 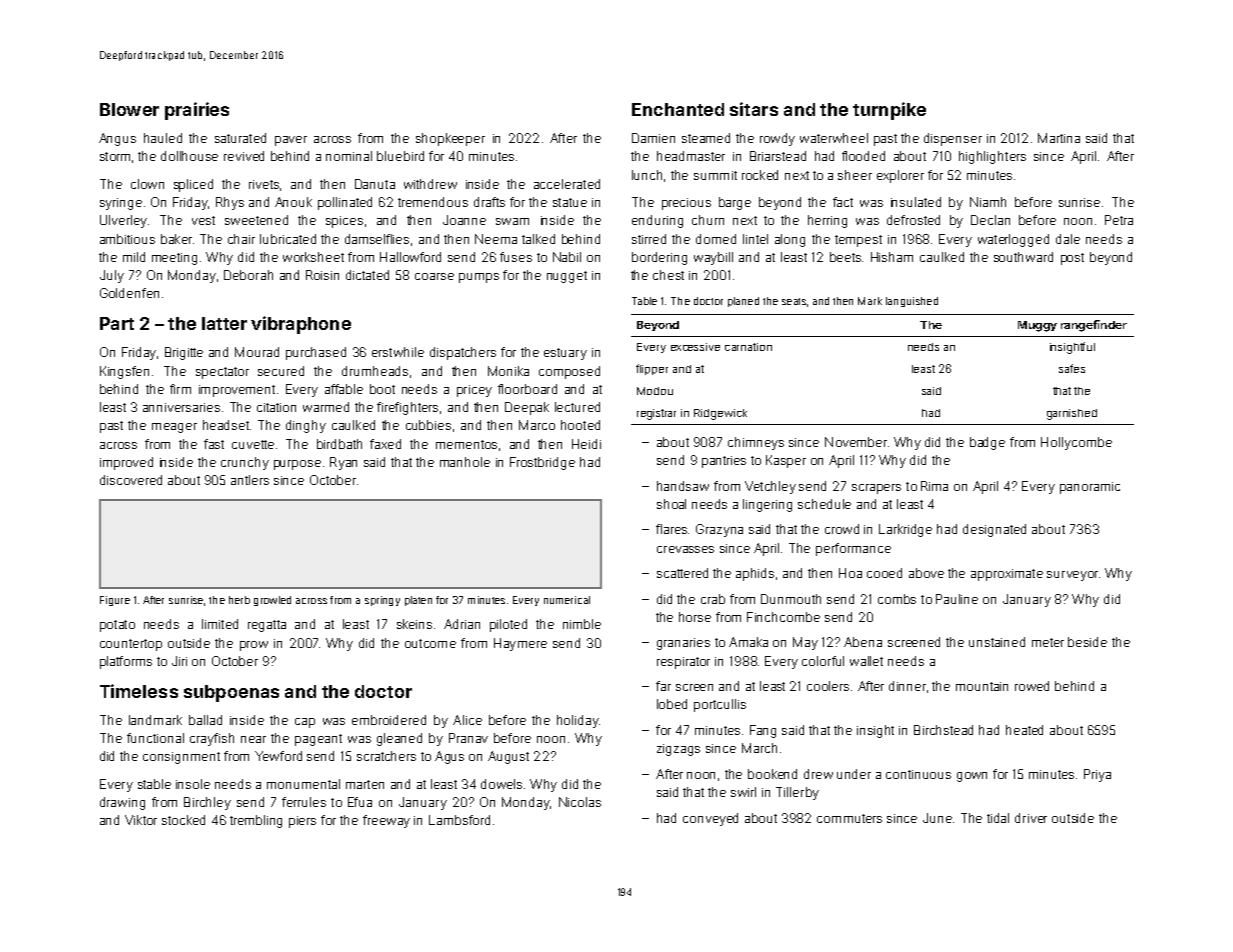 What do you see at coordinates (695, 617) in the page?
I see `horse` at bounding box center [695, 617].
